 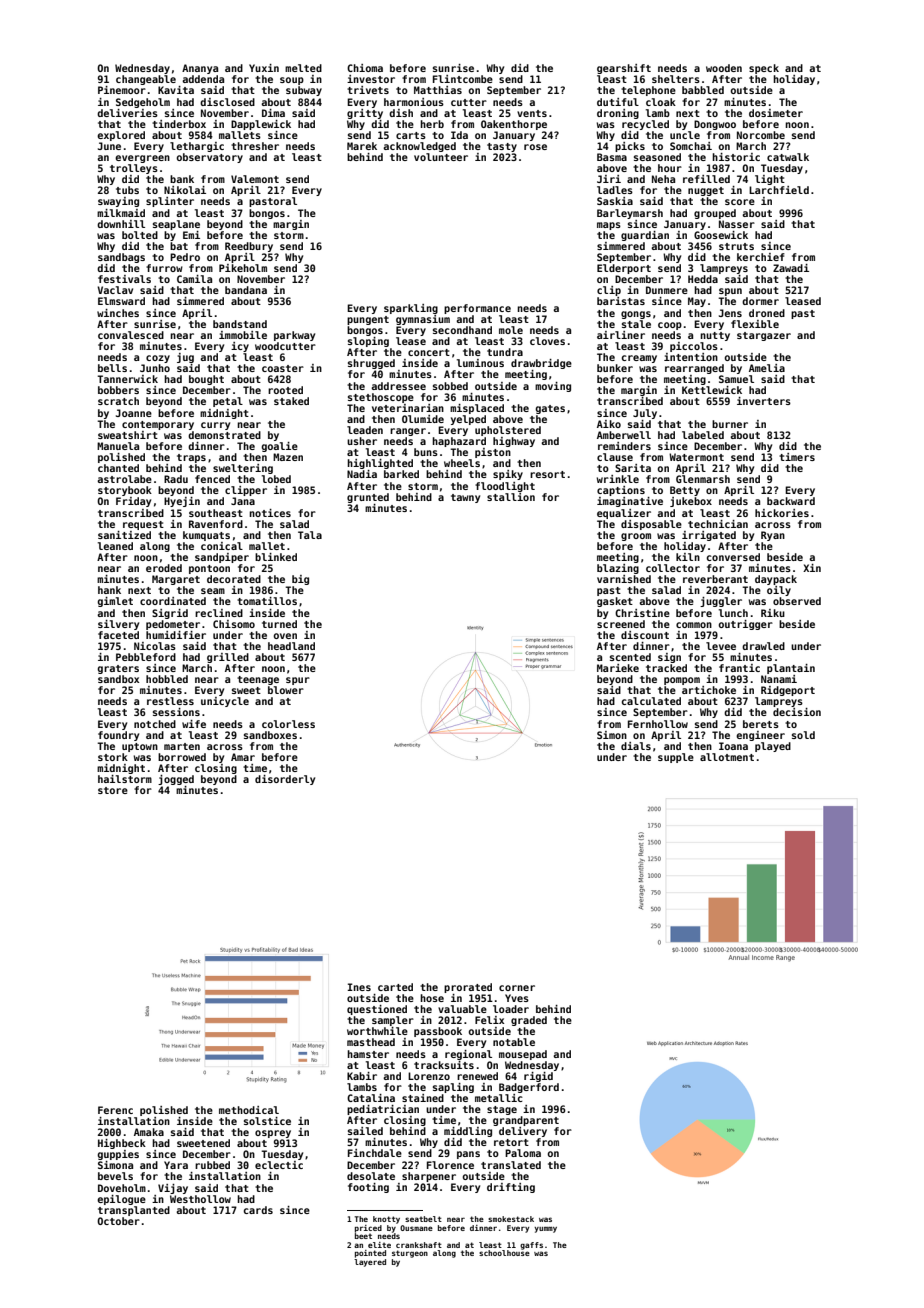 What do you see at coordinates (121, 1200) in the screenshot?
I see `epilogue` at bounding box center [121, 1200].
